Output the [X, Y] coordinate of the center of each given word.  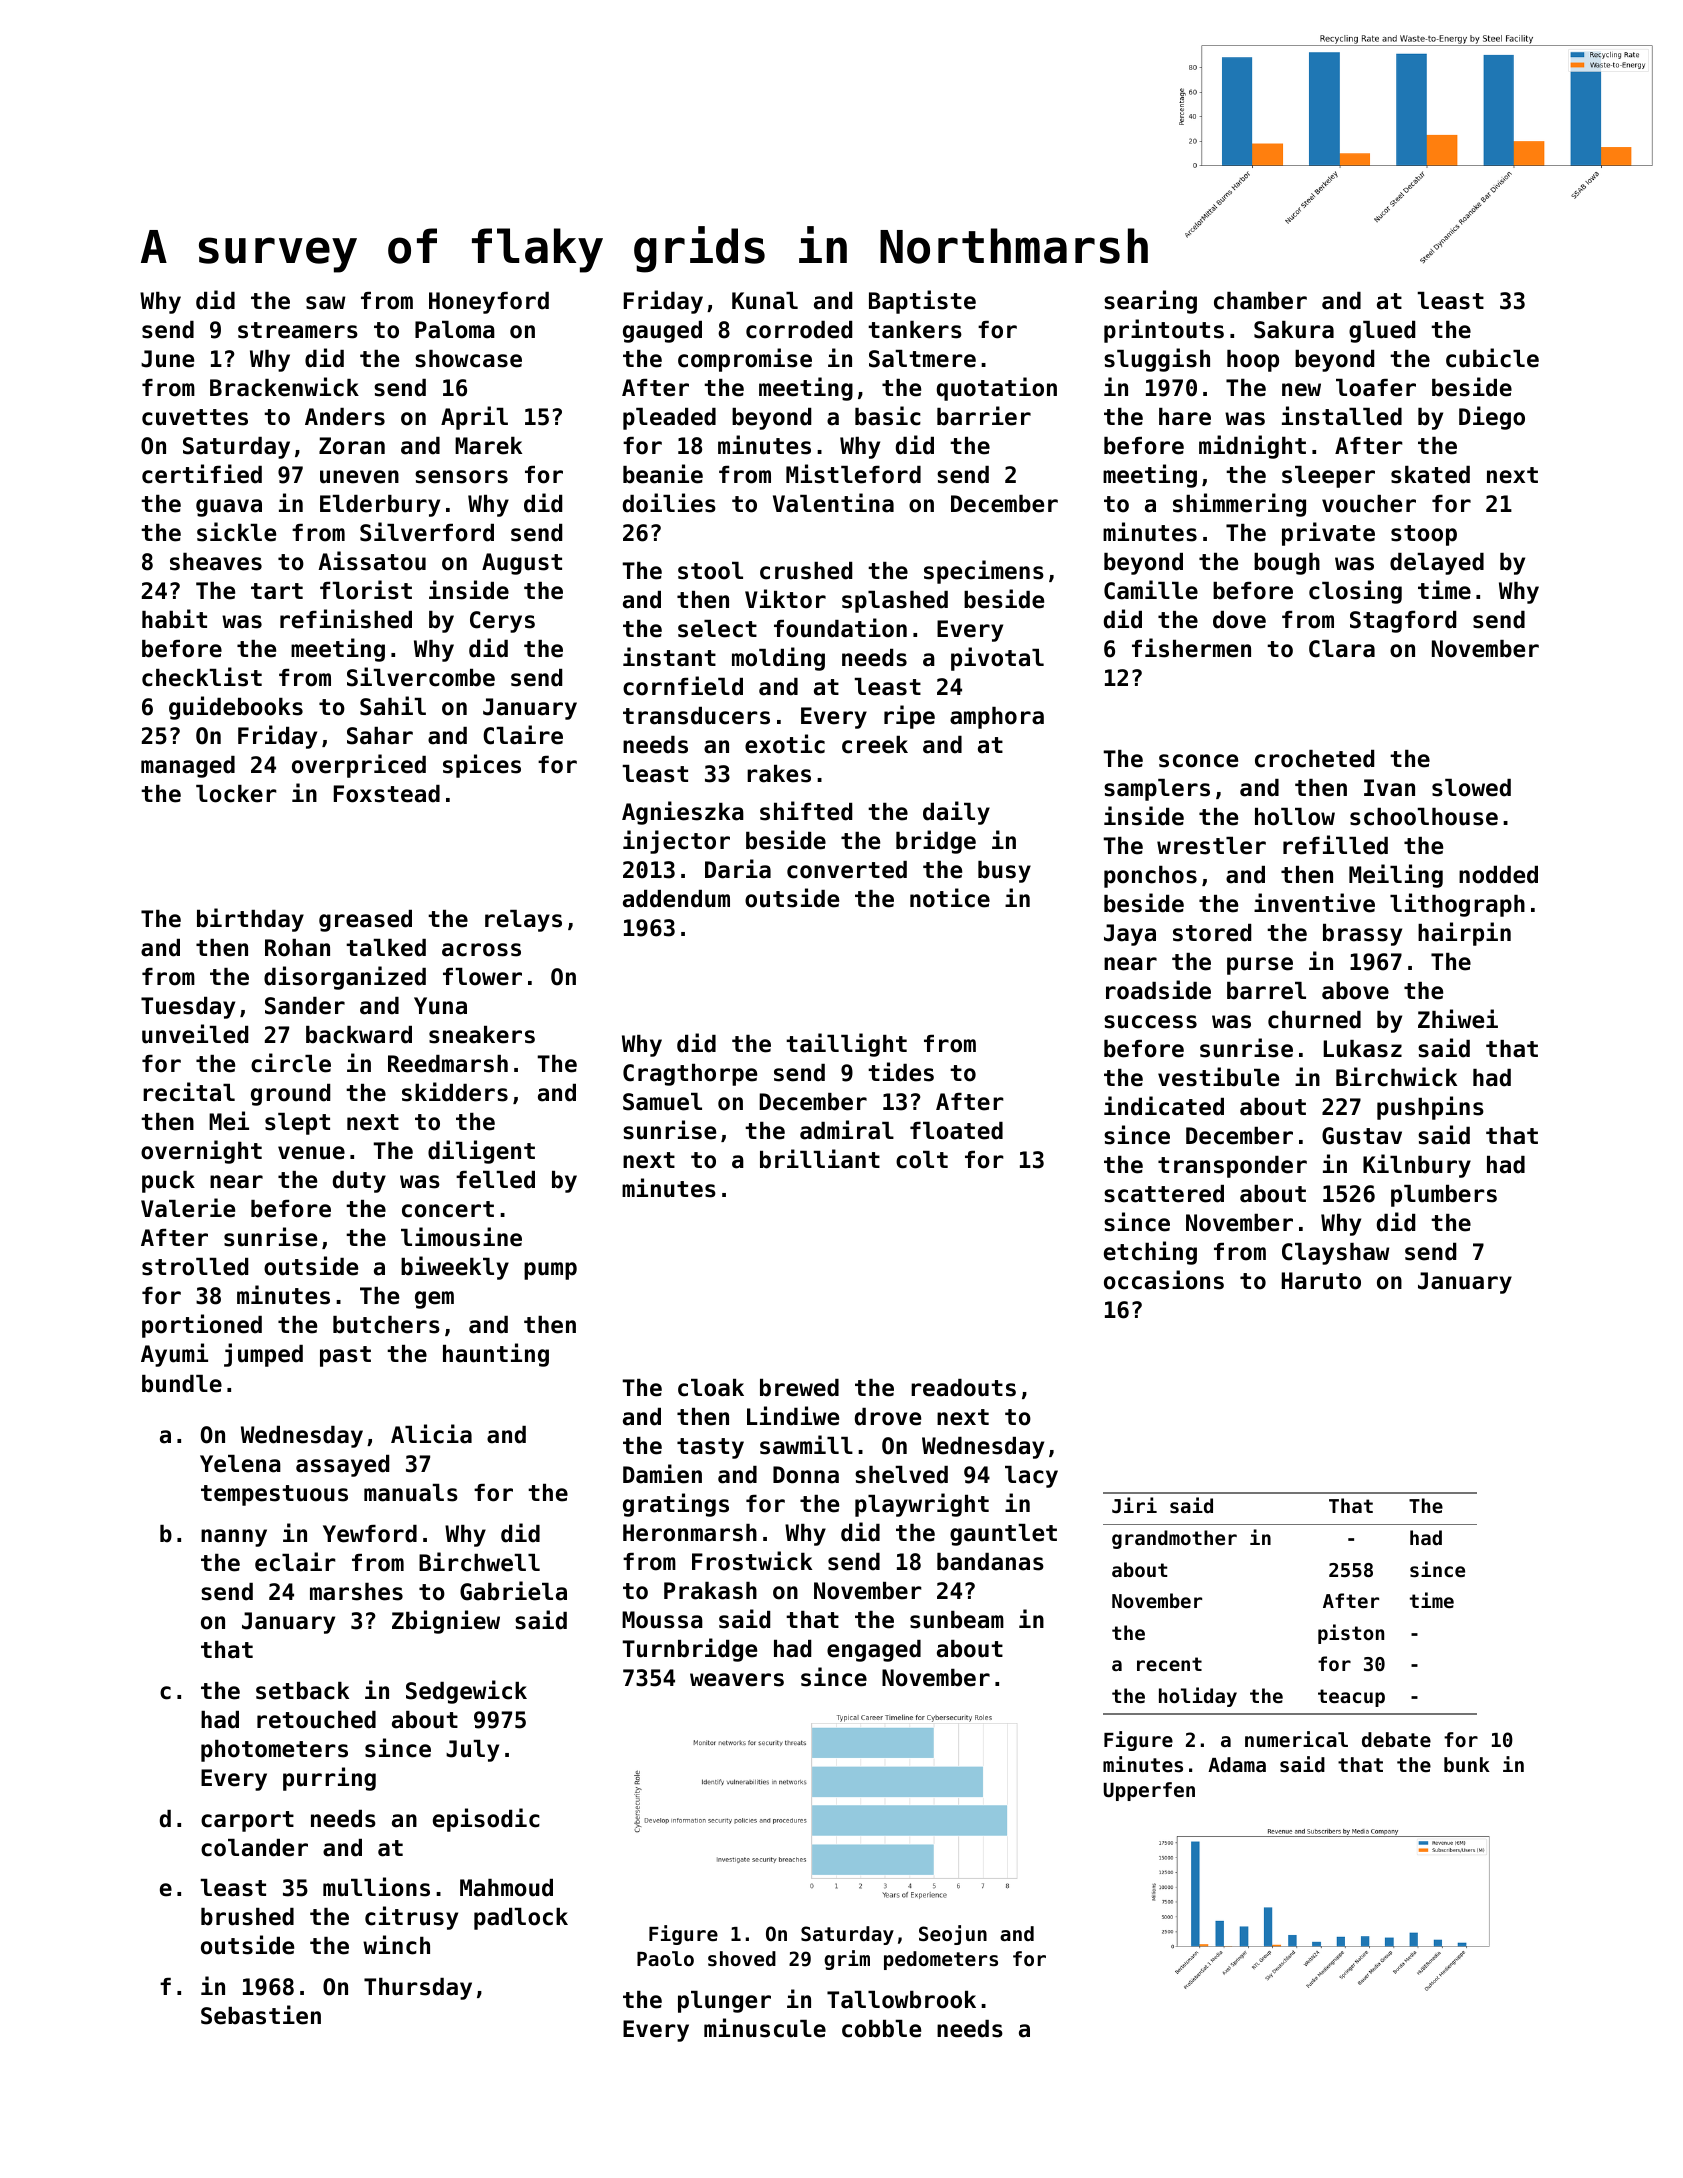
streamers [298, 330]
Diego [1492, 418]
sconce [1198, 761]
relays [523, 921]
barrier [984, 416]
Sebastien [261, 2015]
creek [875, 745]
